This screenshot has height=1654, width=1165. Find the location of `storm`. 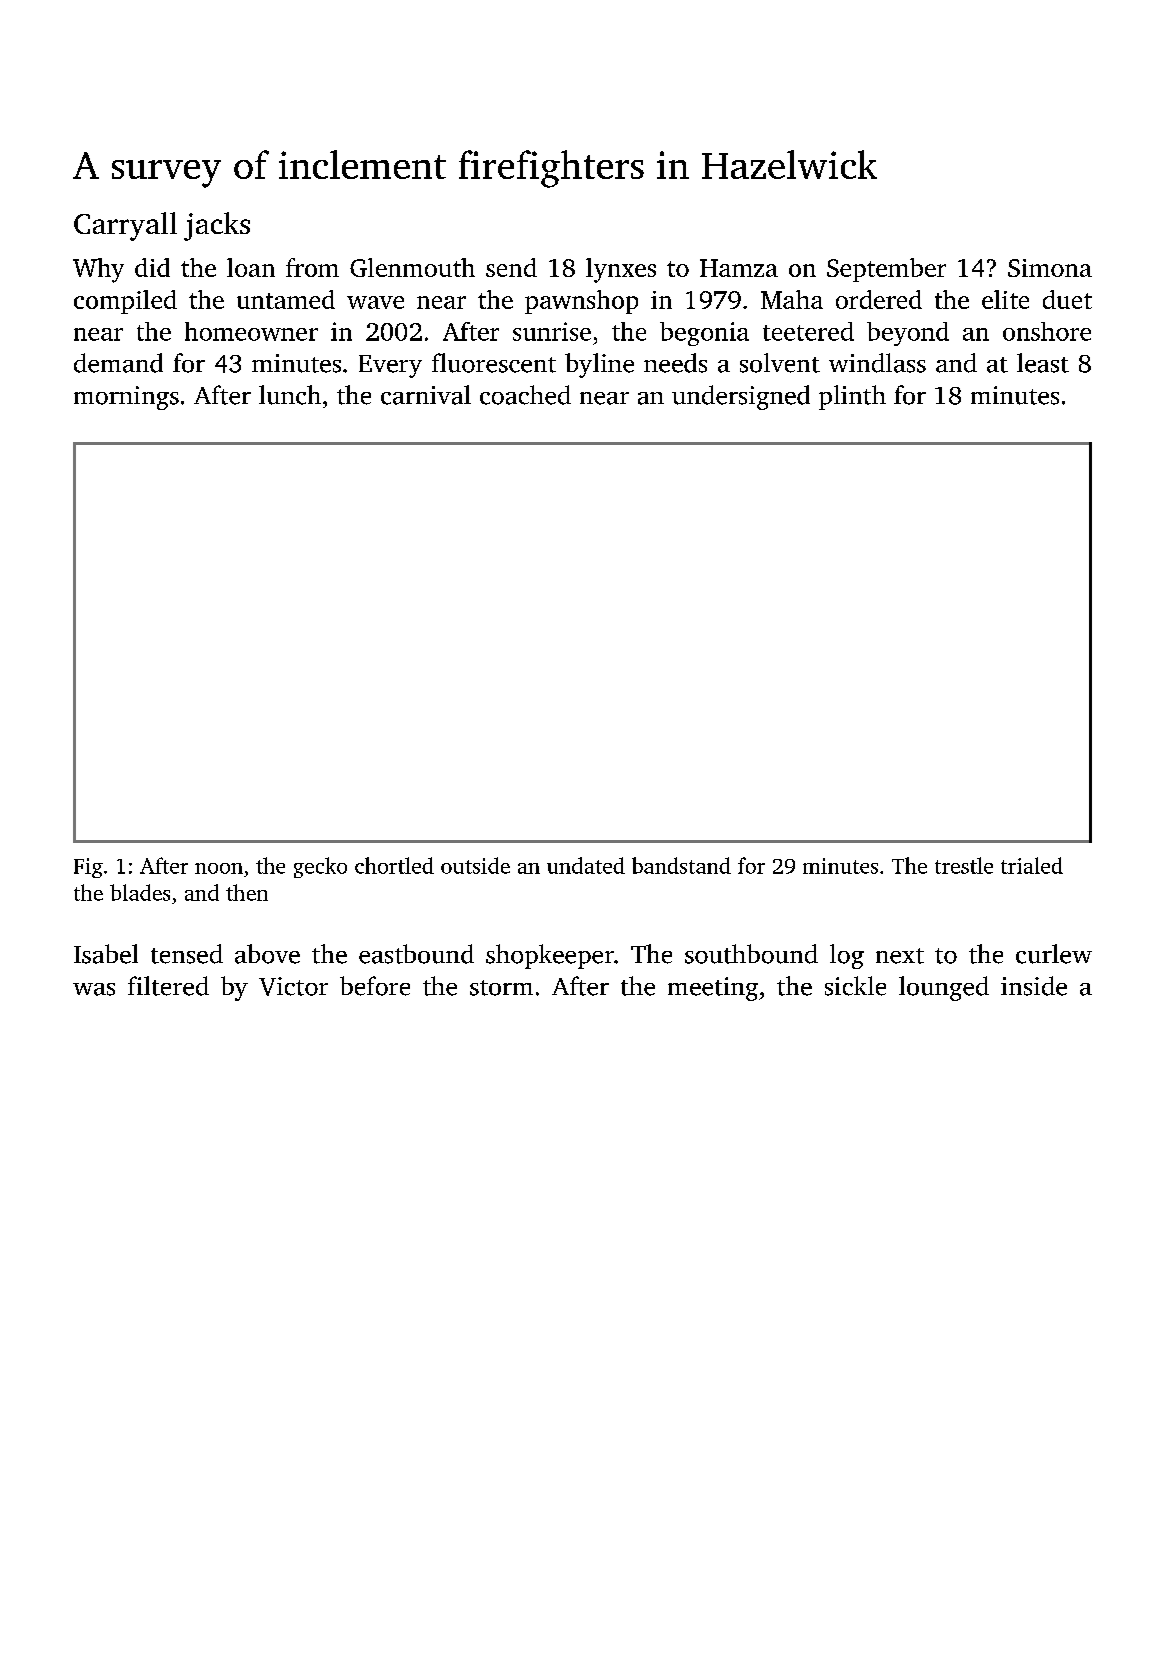

storm is located at coordinates (501, 988).
